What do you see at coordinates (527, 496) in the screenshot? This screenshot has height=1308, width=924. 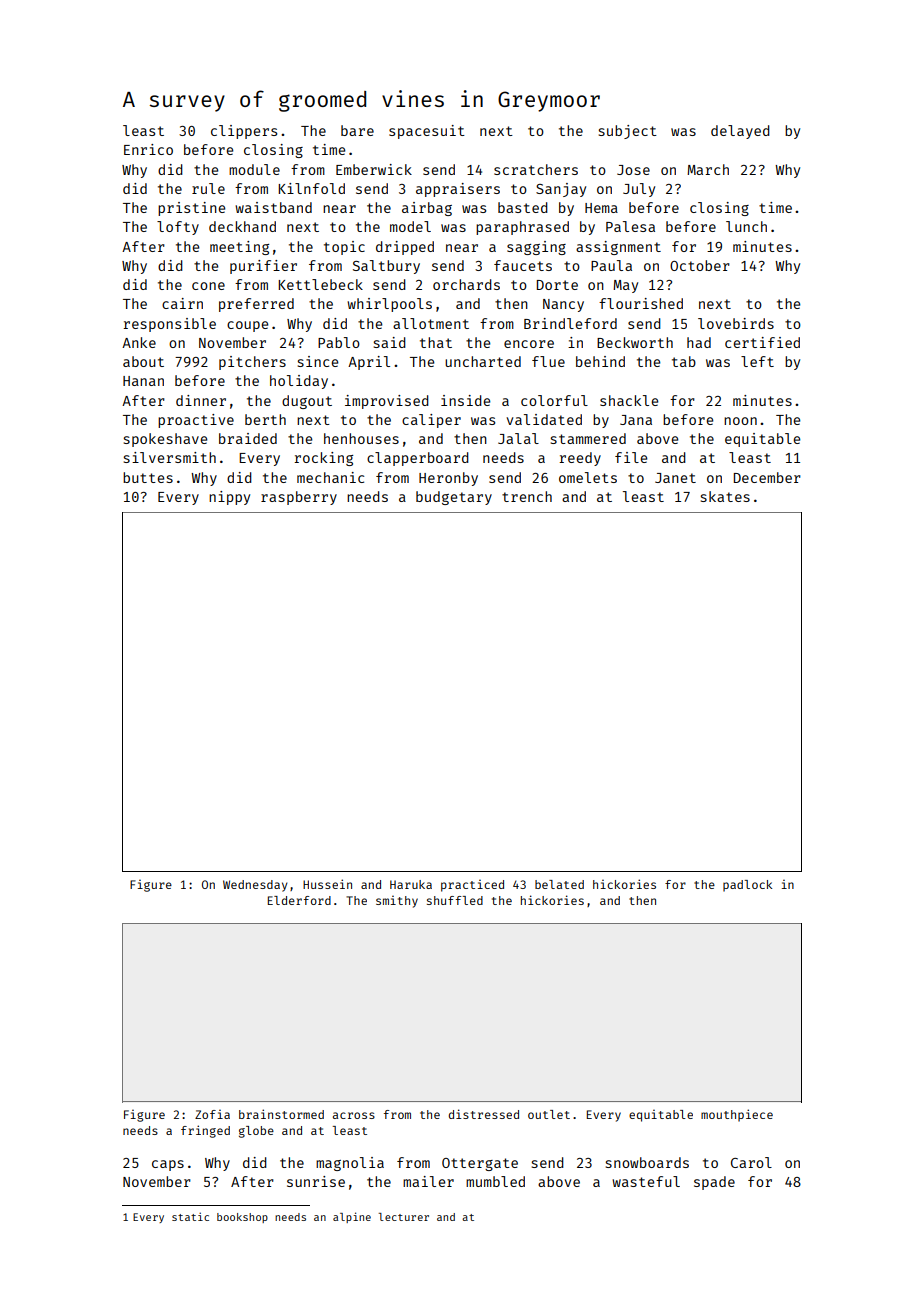 I see `trench` at bounding box center [527, 496].
